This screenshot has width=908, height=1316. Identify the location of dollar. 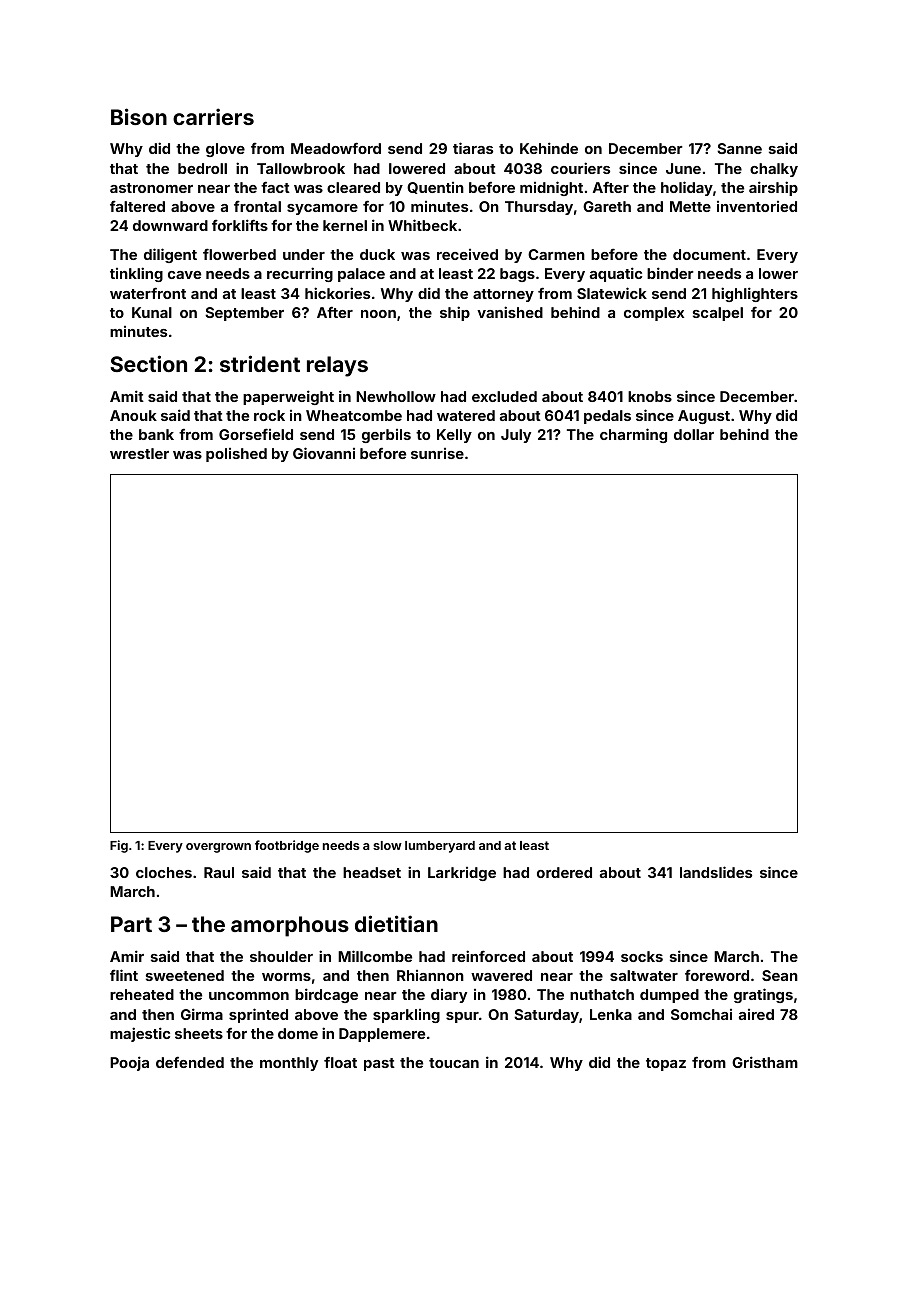
(694, 434).
